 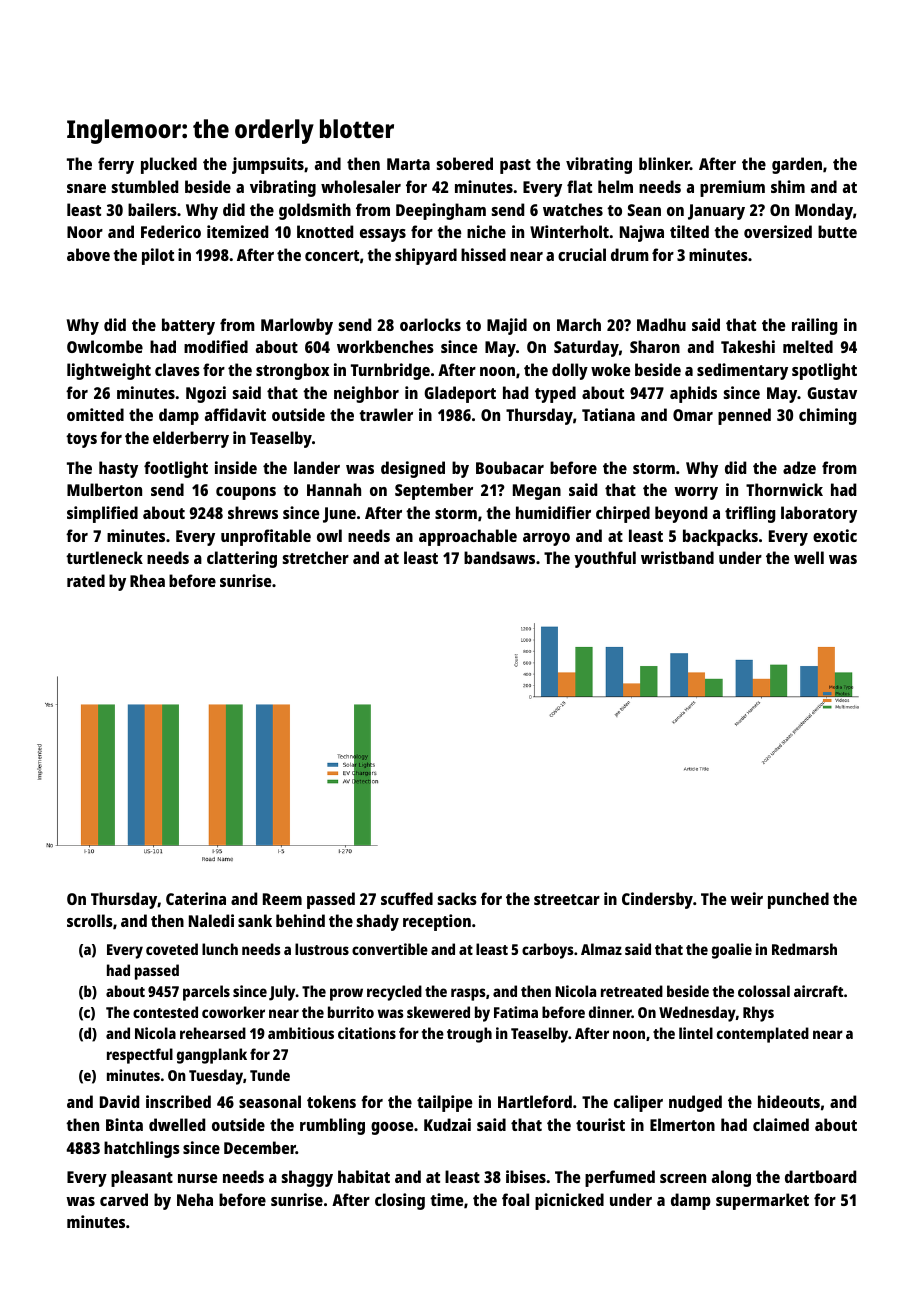 I want to click on Neha, so click(x=195, y=1199).
